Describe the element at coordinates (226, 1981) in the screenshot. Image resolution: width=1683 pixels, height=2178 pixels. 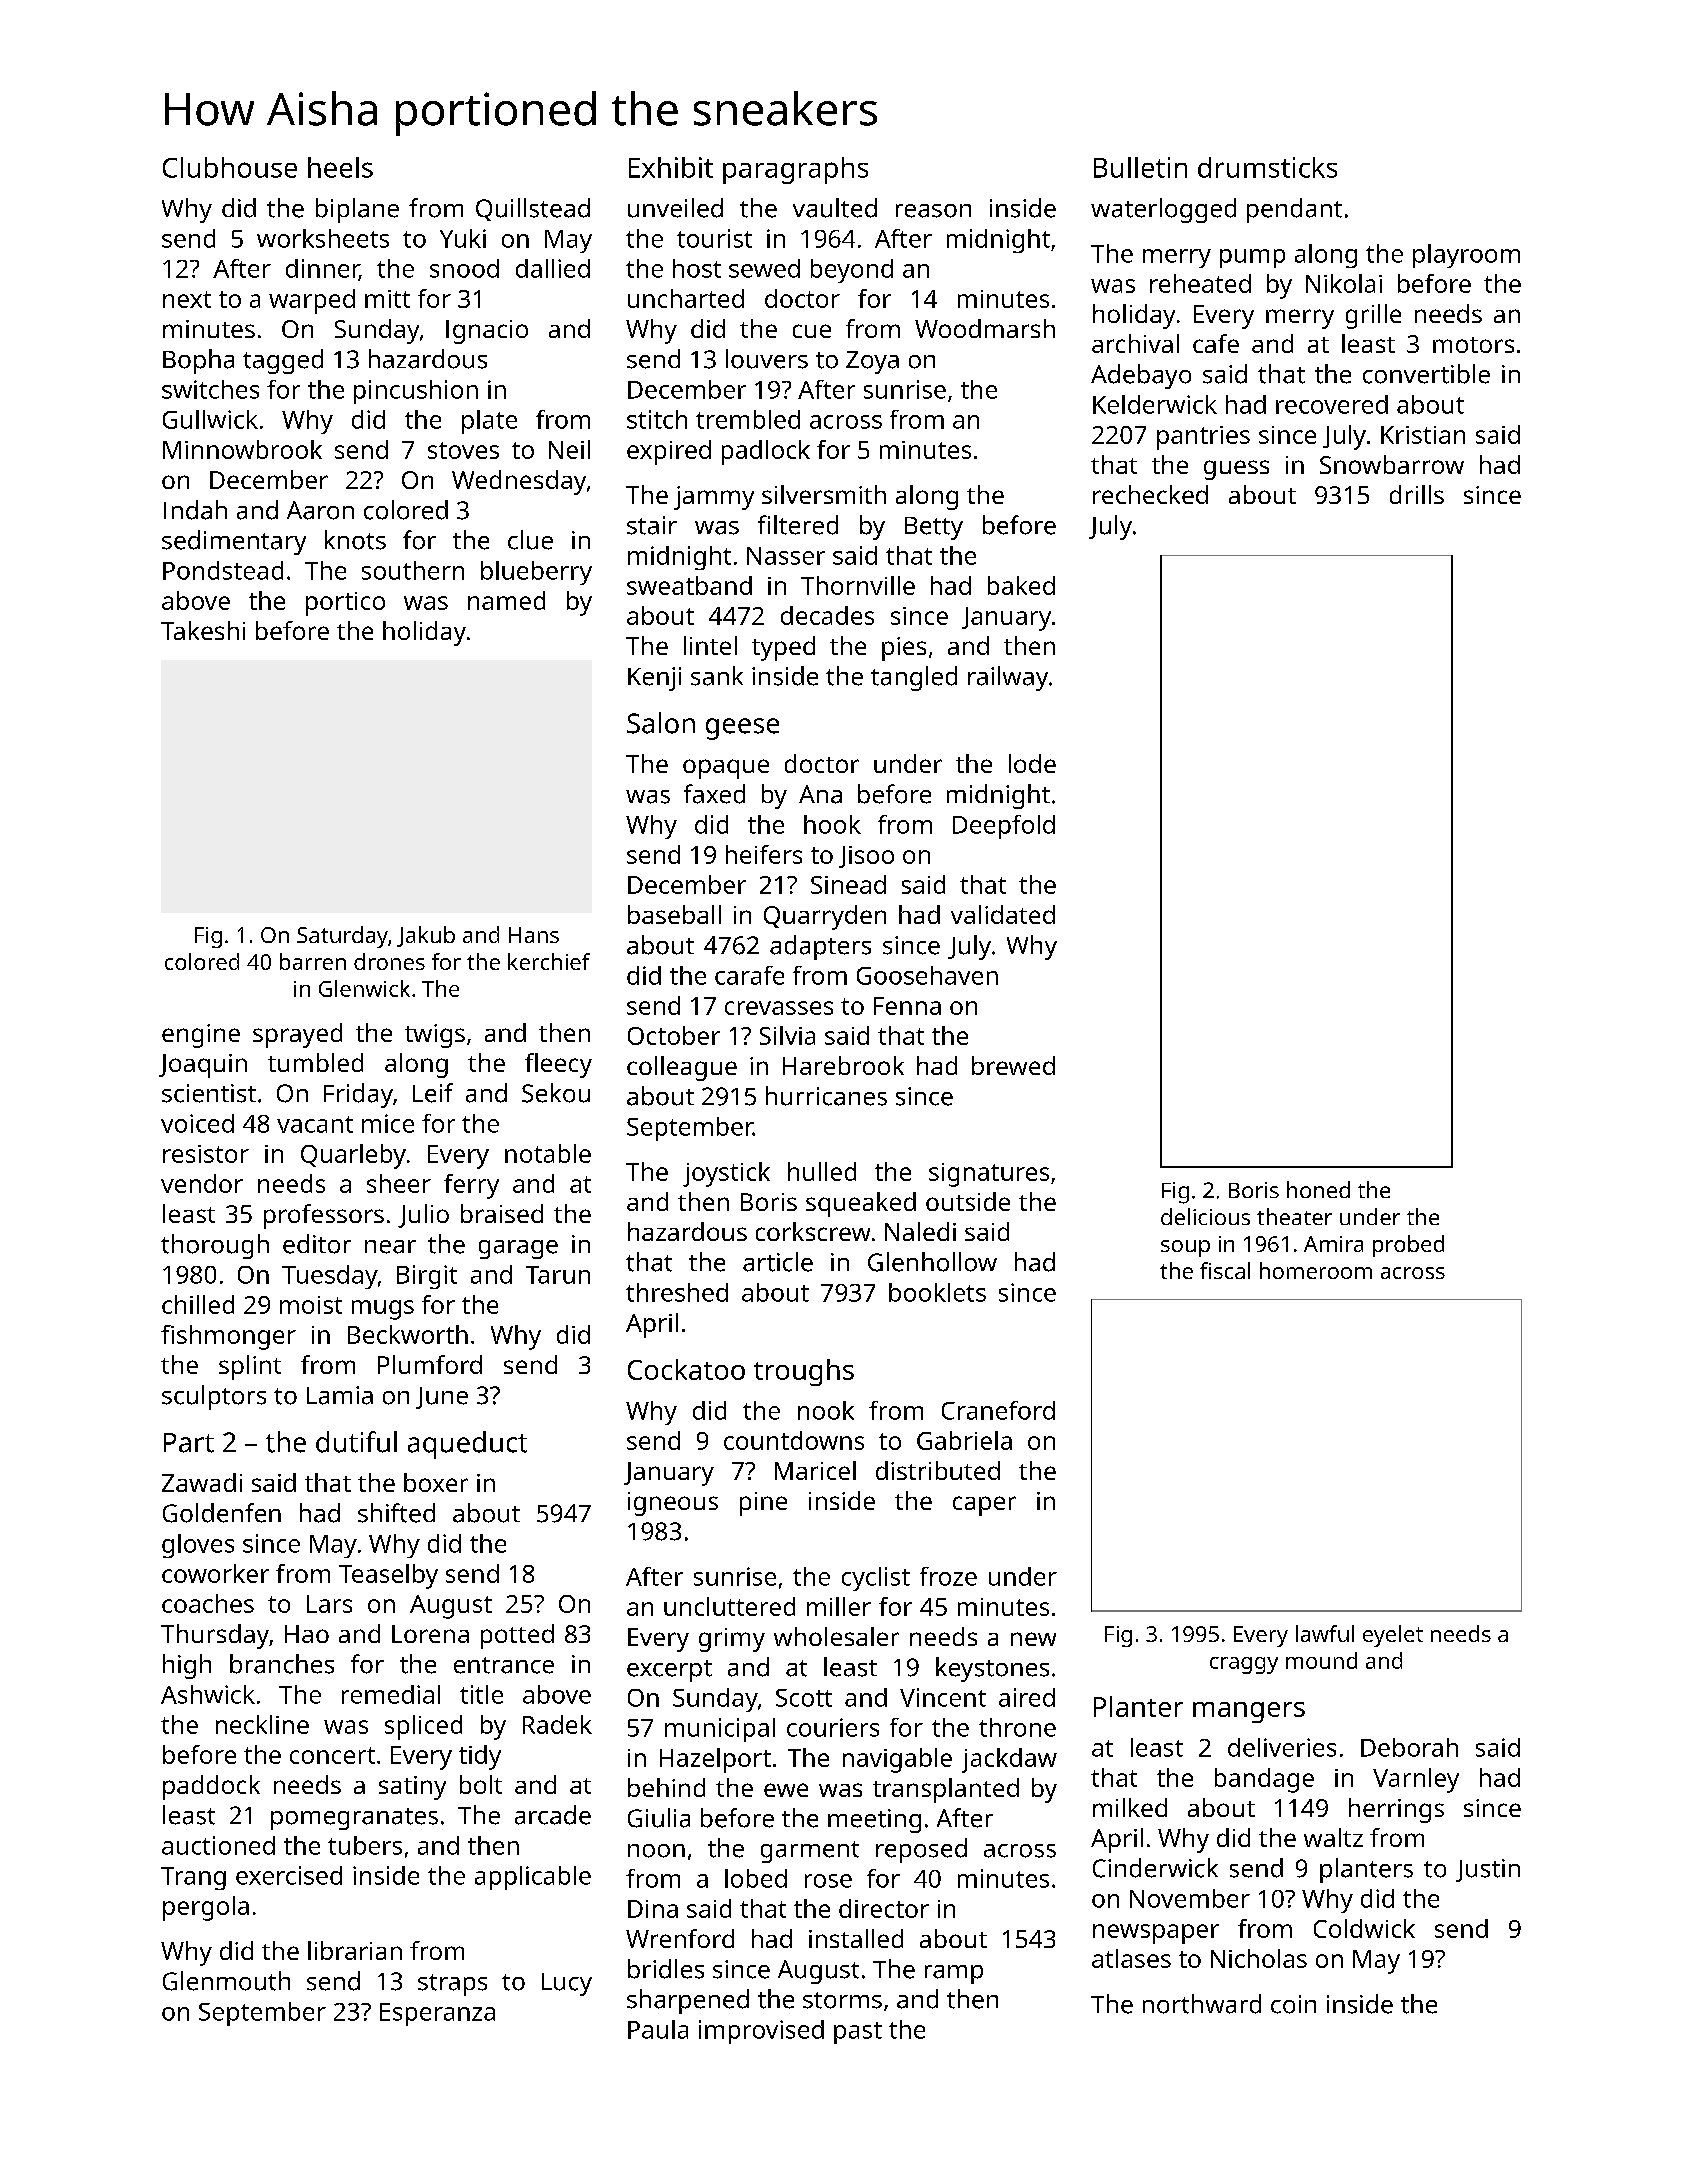
I see `Glenmouth` at that location.
